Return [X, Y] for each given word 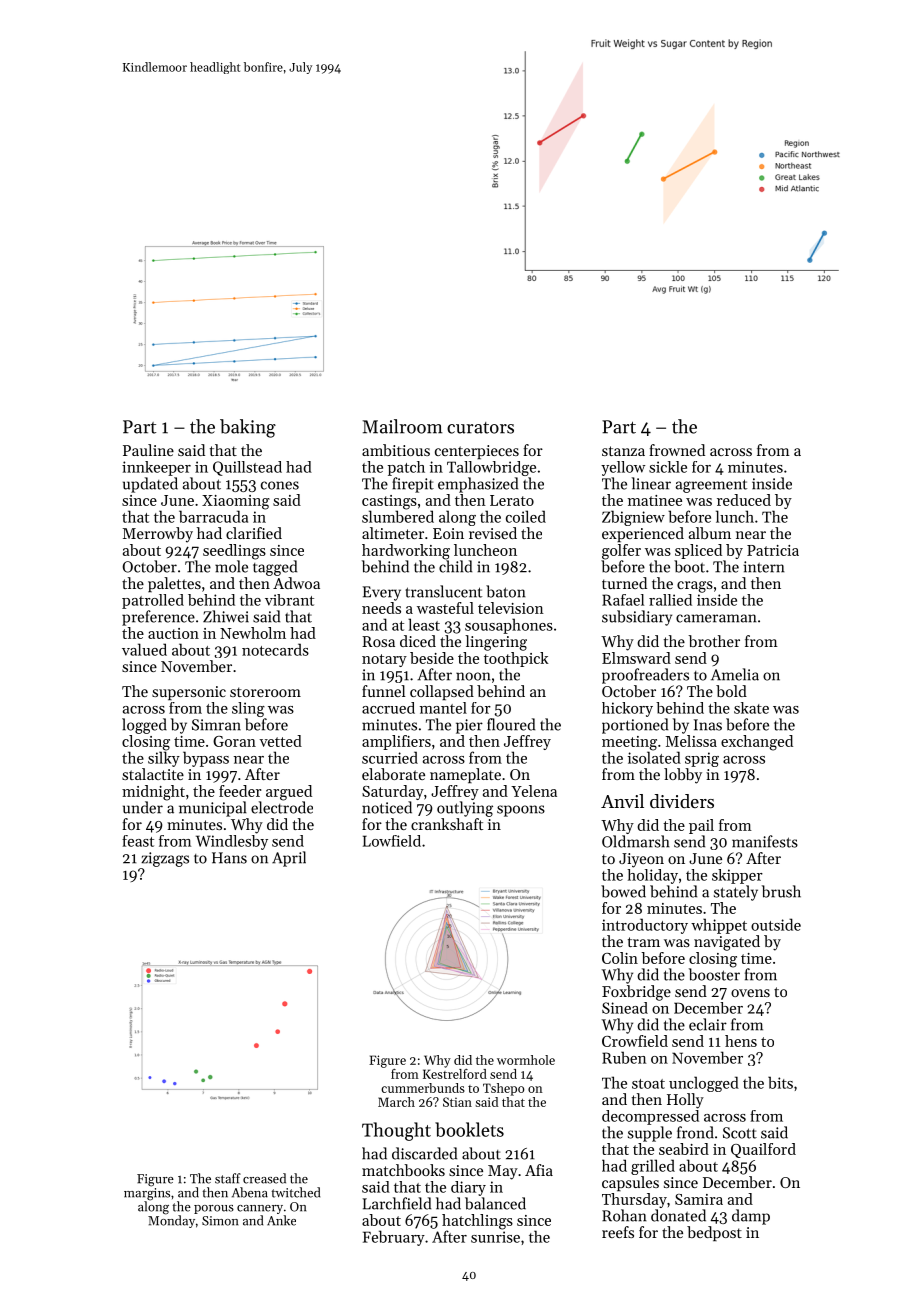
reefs [618, 1232]
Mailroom [402, 426]
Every [382, 593]
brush [781, 891]
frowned [677, 450]
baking [248, 428]
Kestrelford [455, 1074]
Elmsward [636, 658]
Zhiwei [226, 616]
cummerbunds [423, 1088]
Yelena [534, 791]
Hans [229, 858]
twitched [296, 1192]
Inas [708, 725]
